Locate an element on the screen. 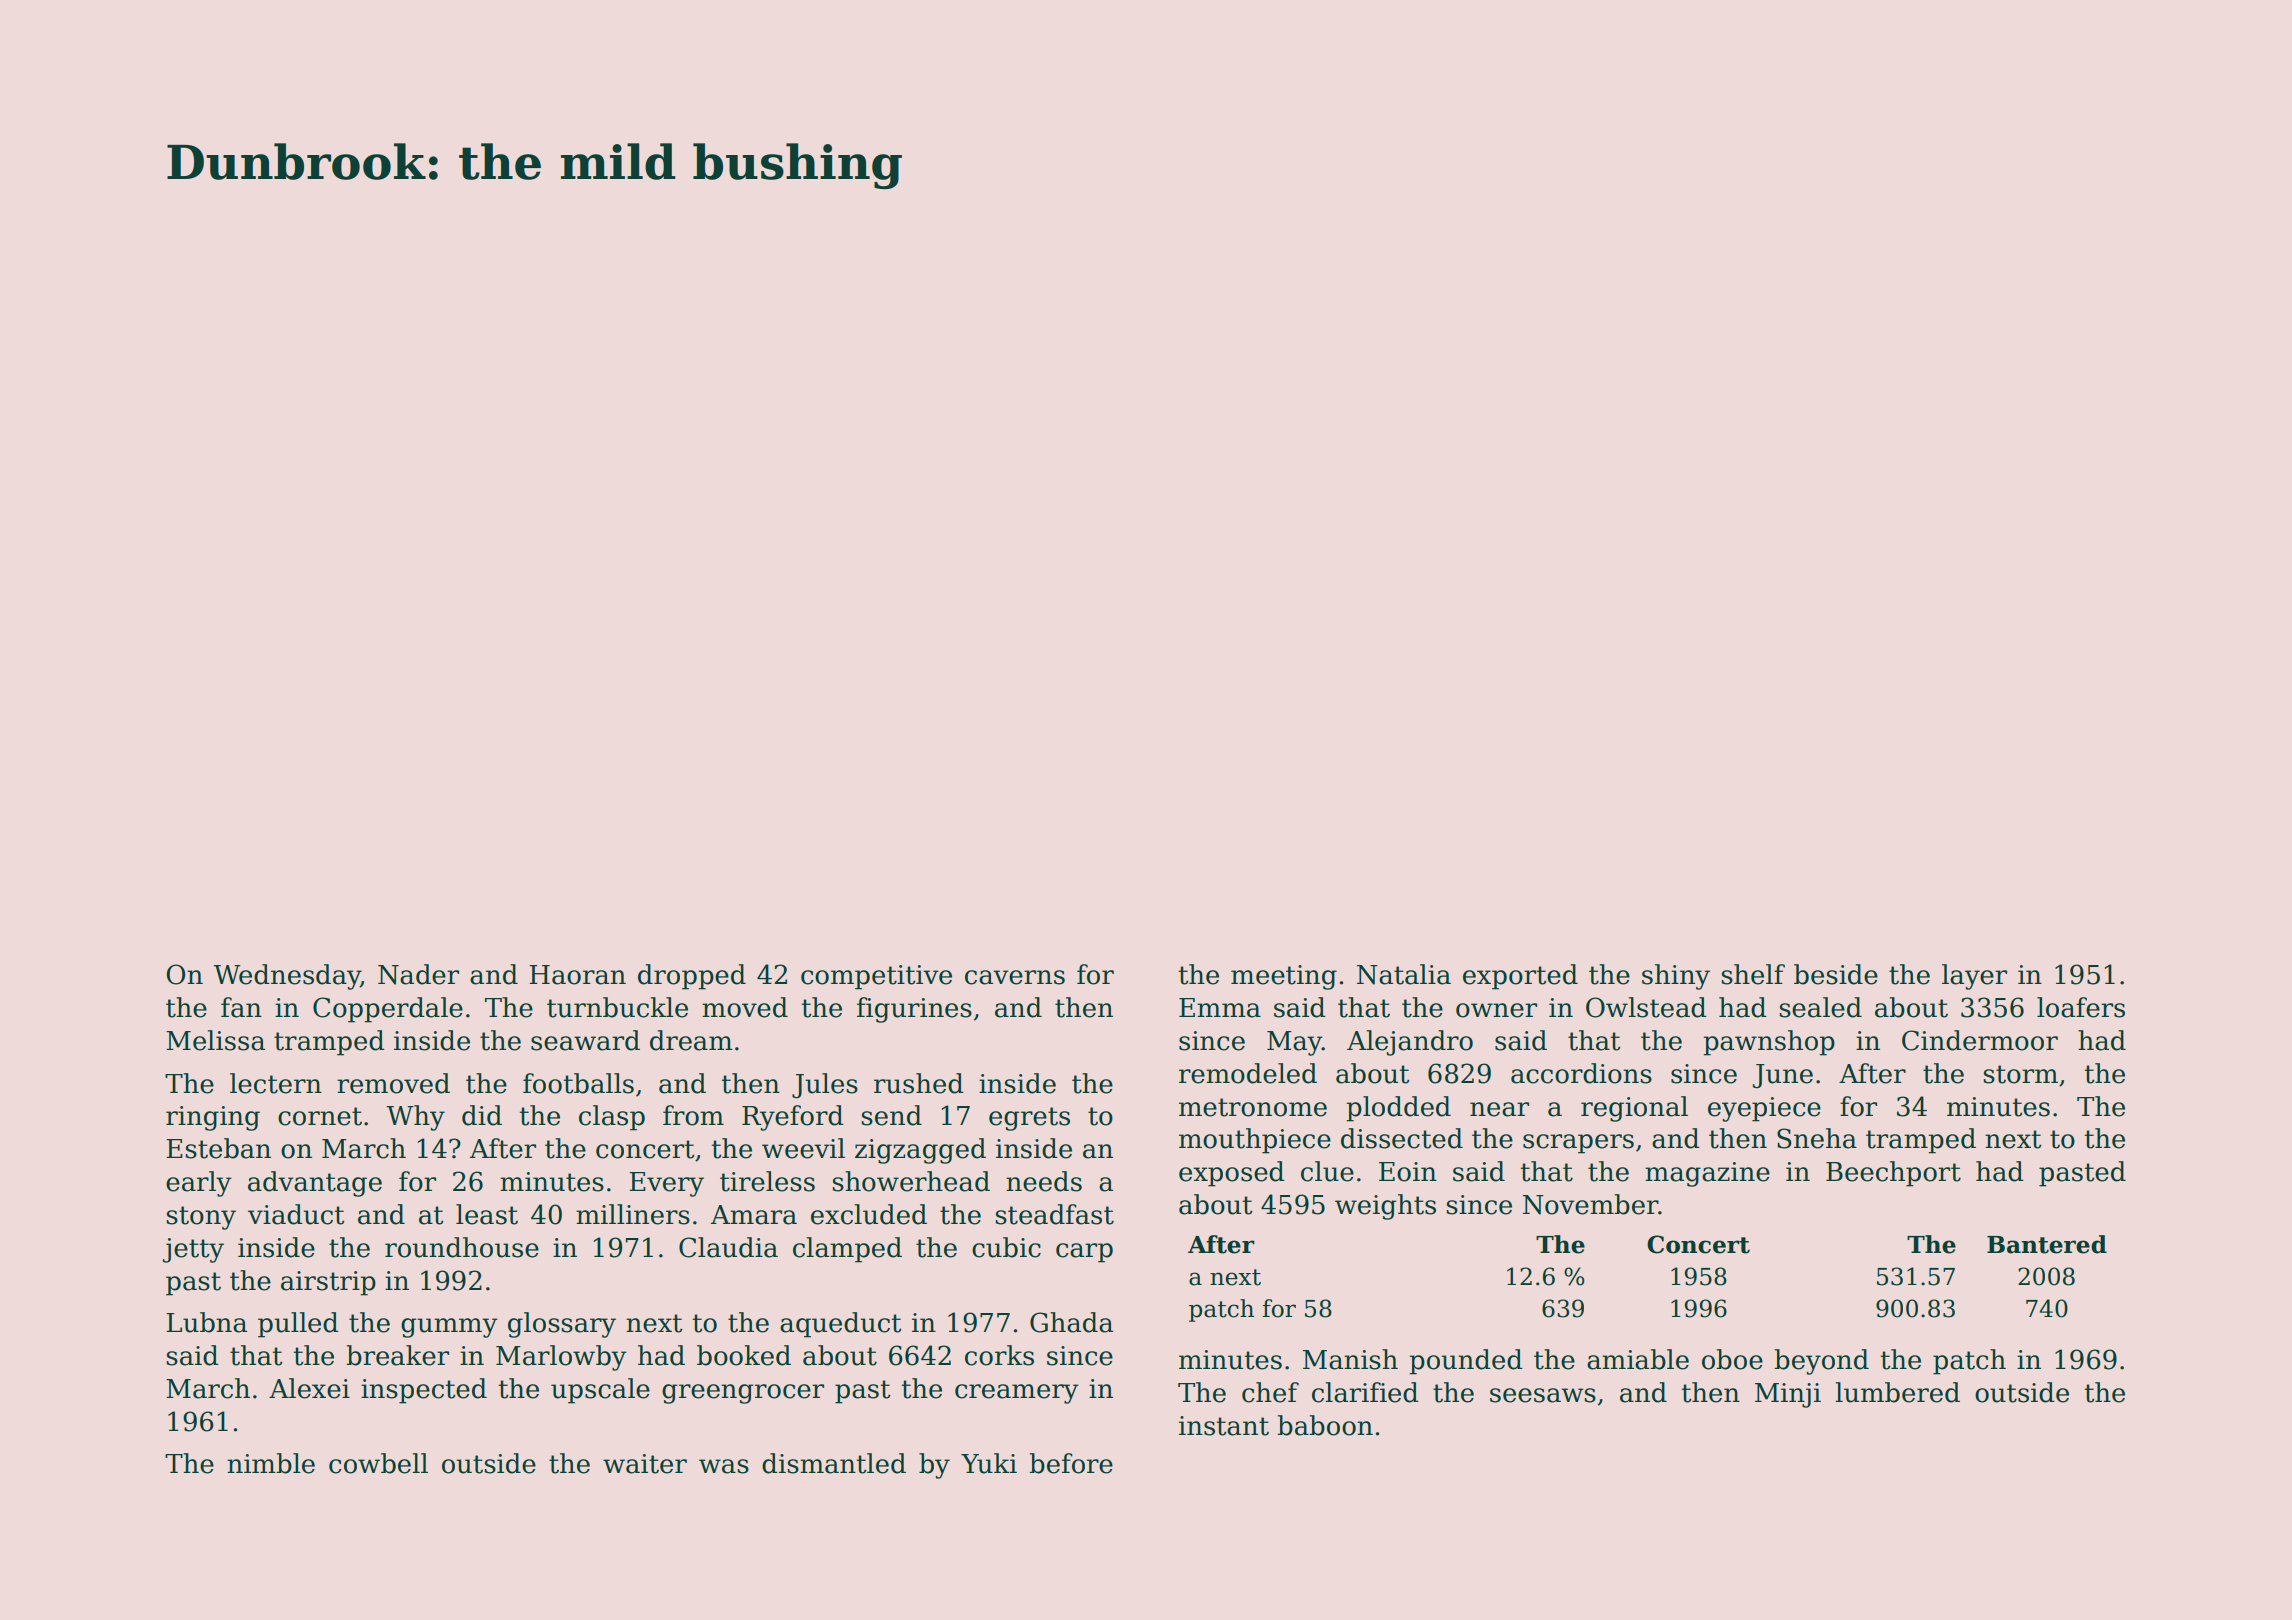  dropped is located at coordinates (692, 977).
